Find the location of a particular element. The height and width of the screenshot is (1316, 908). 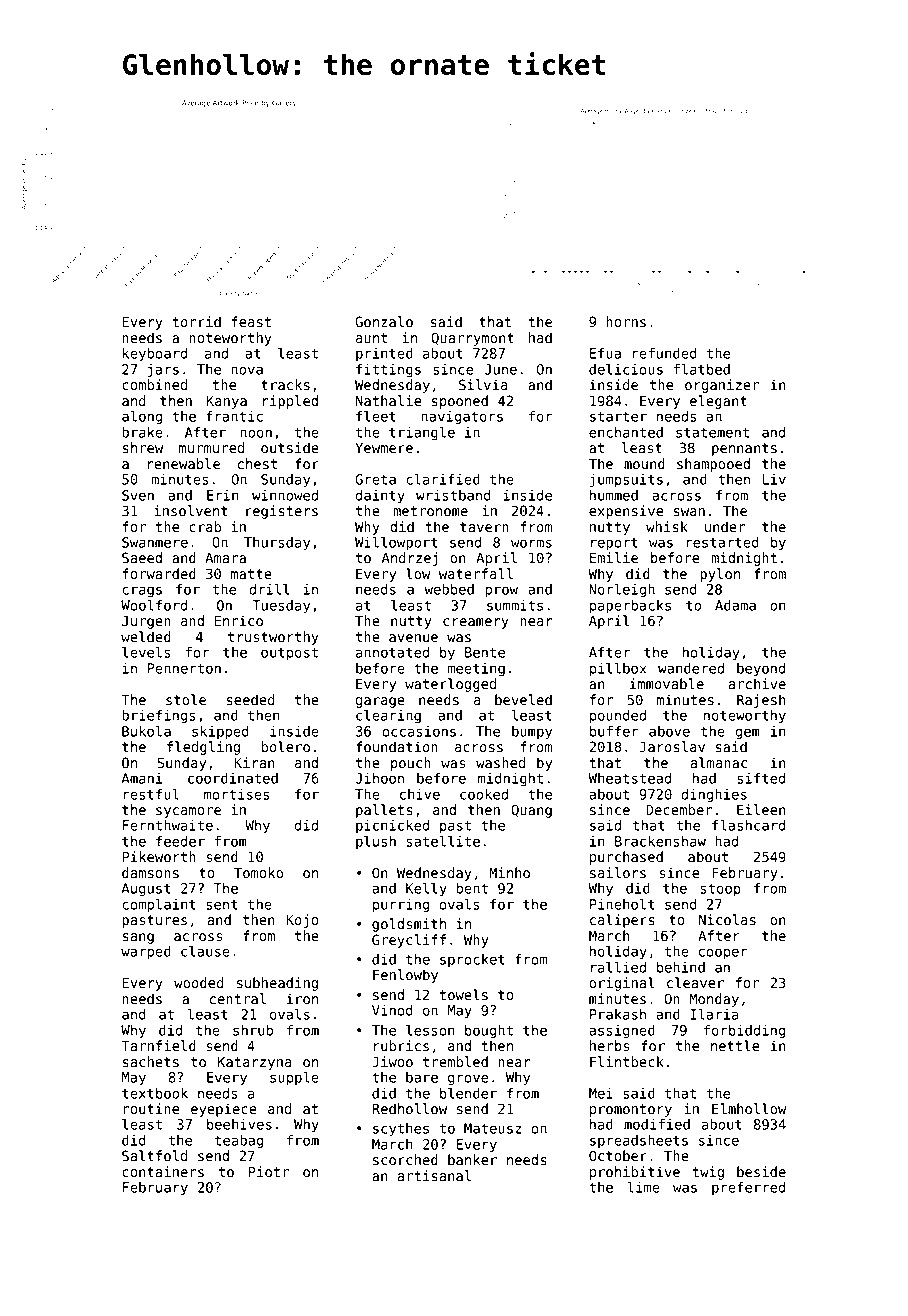

fittings is located at coordinates (388, 371).
